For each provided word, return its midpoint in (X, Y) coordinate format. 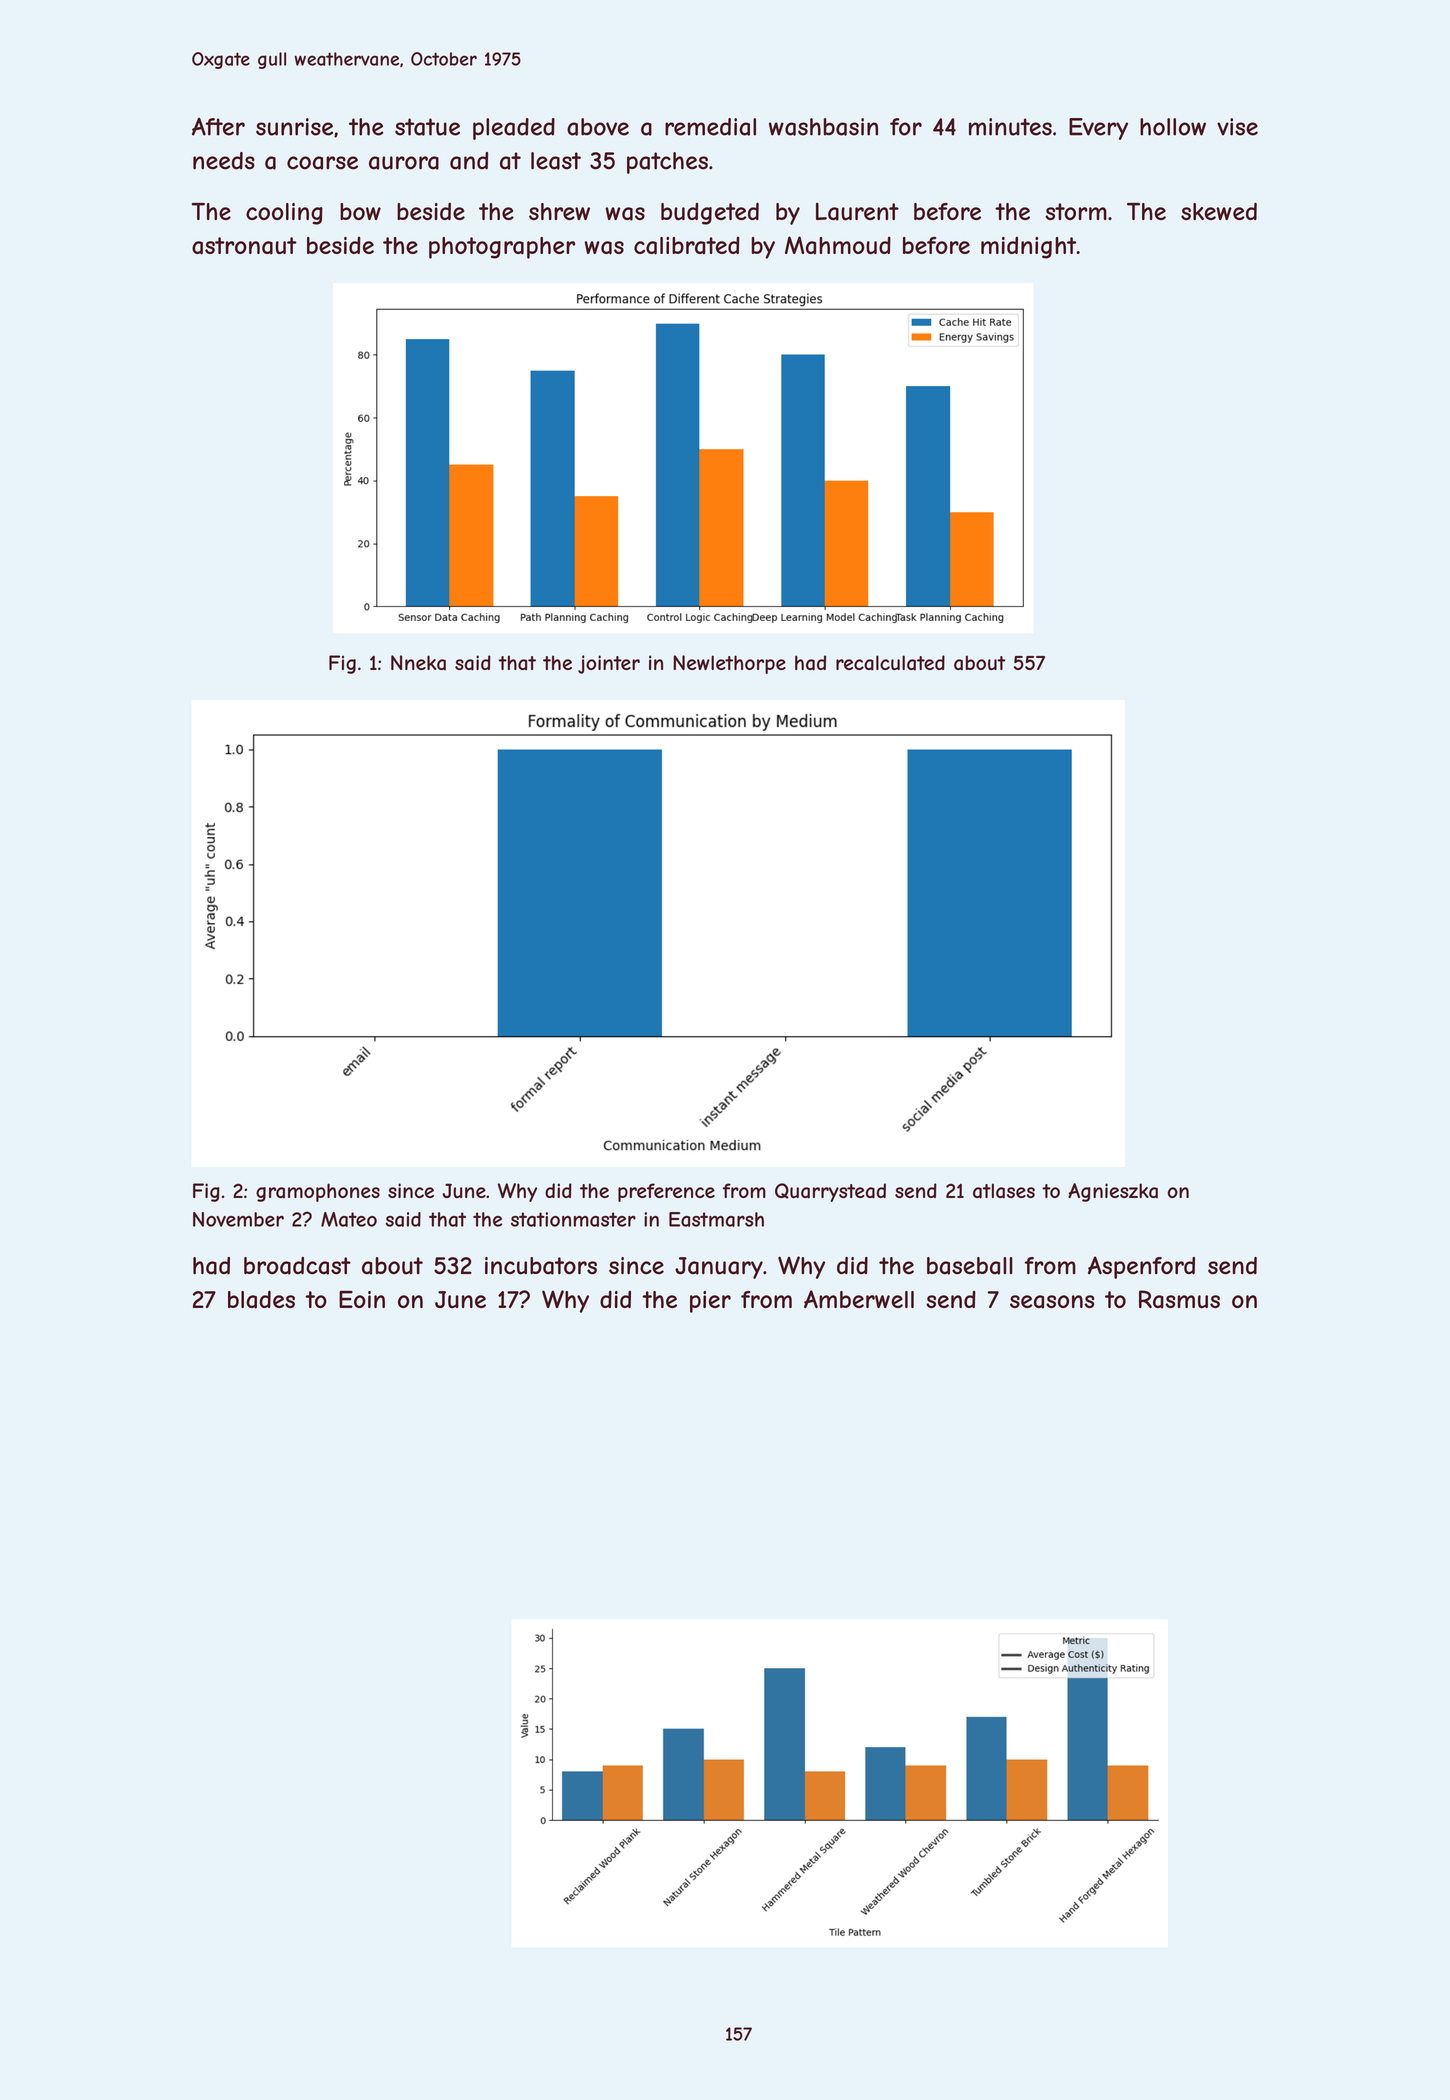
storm (1076, 211)
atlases (1004, 1191)
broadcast (297, 1266)
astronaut (244, 246)
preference (666, 1192)
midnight (1028, 247)
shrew (559, 211)
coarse (322, 163)
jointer (609, 664)
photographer (502, 248)
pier (710, 1302)
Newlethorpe (729, 664)
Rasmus (1179, 1299)
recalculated (890, 663)
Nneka (418, 663)
